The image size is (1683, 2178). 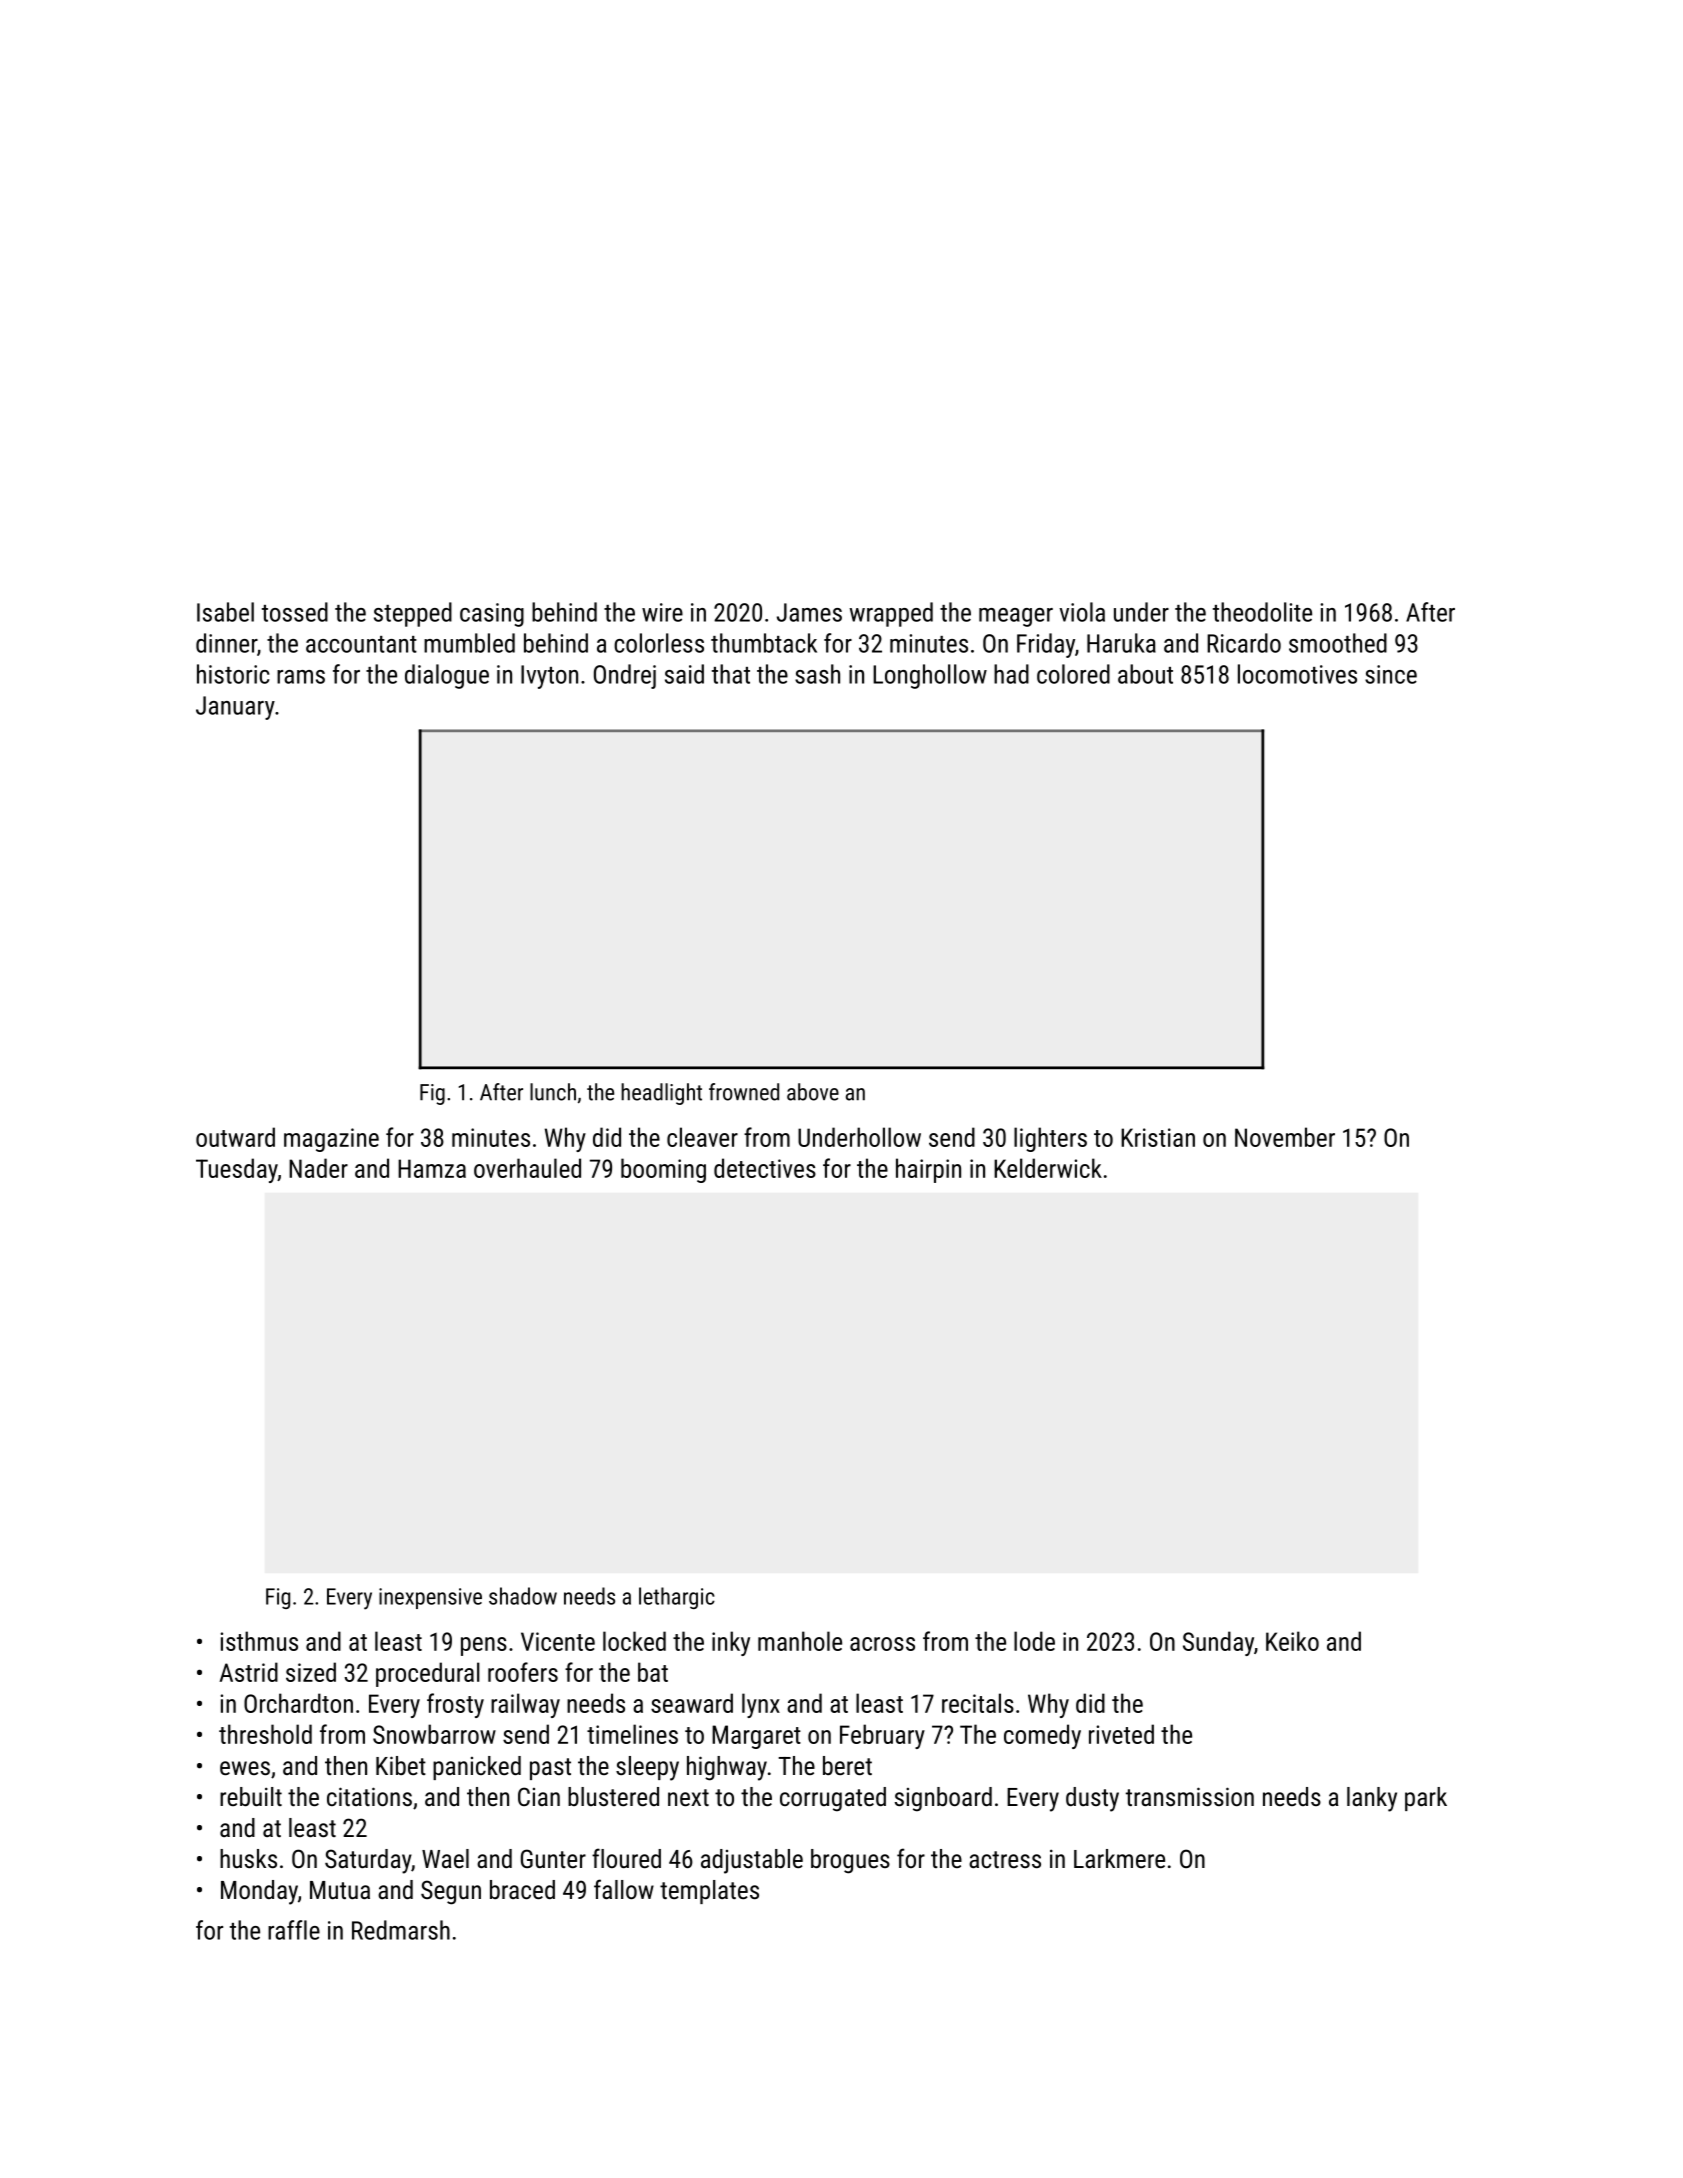 What do you see at coordinates (1391, 674) in the document?
I see `since` at bounding box center [1391, 674].
